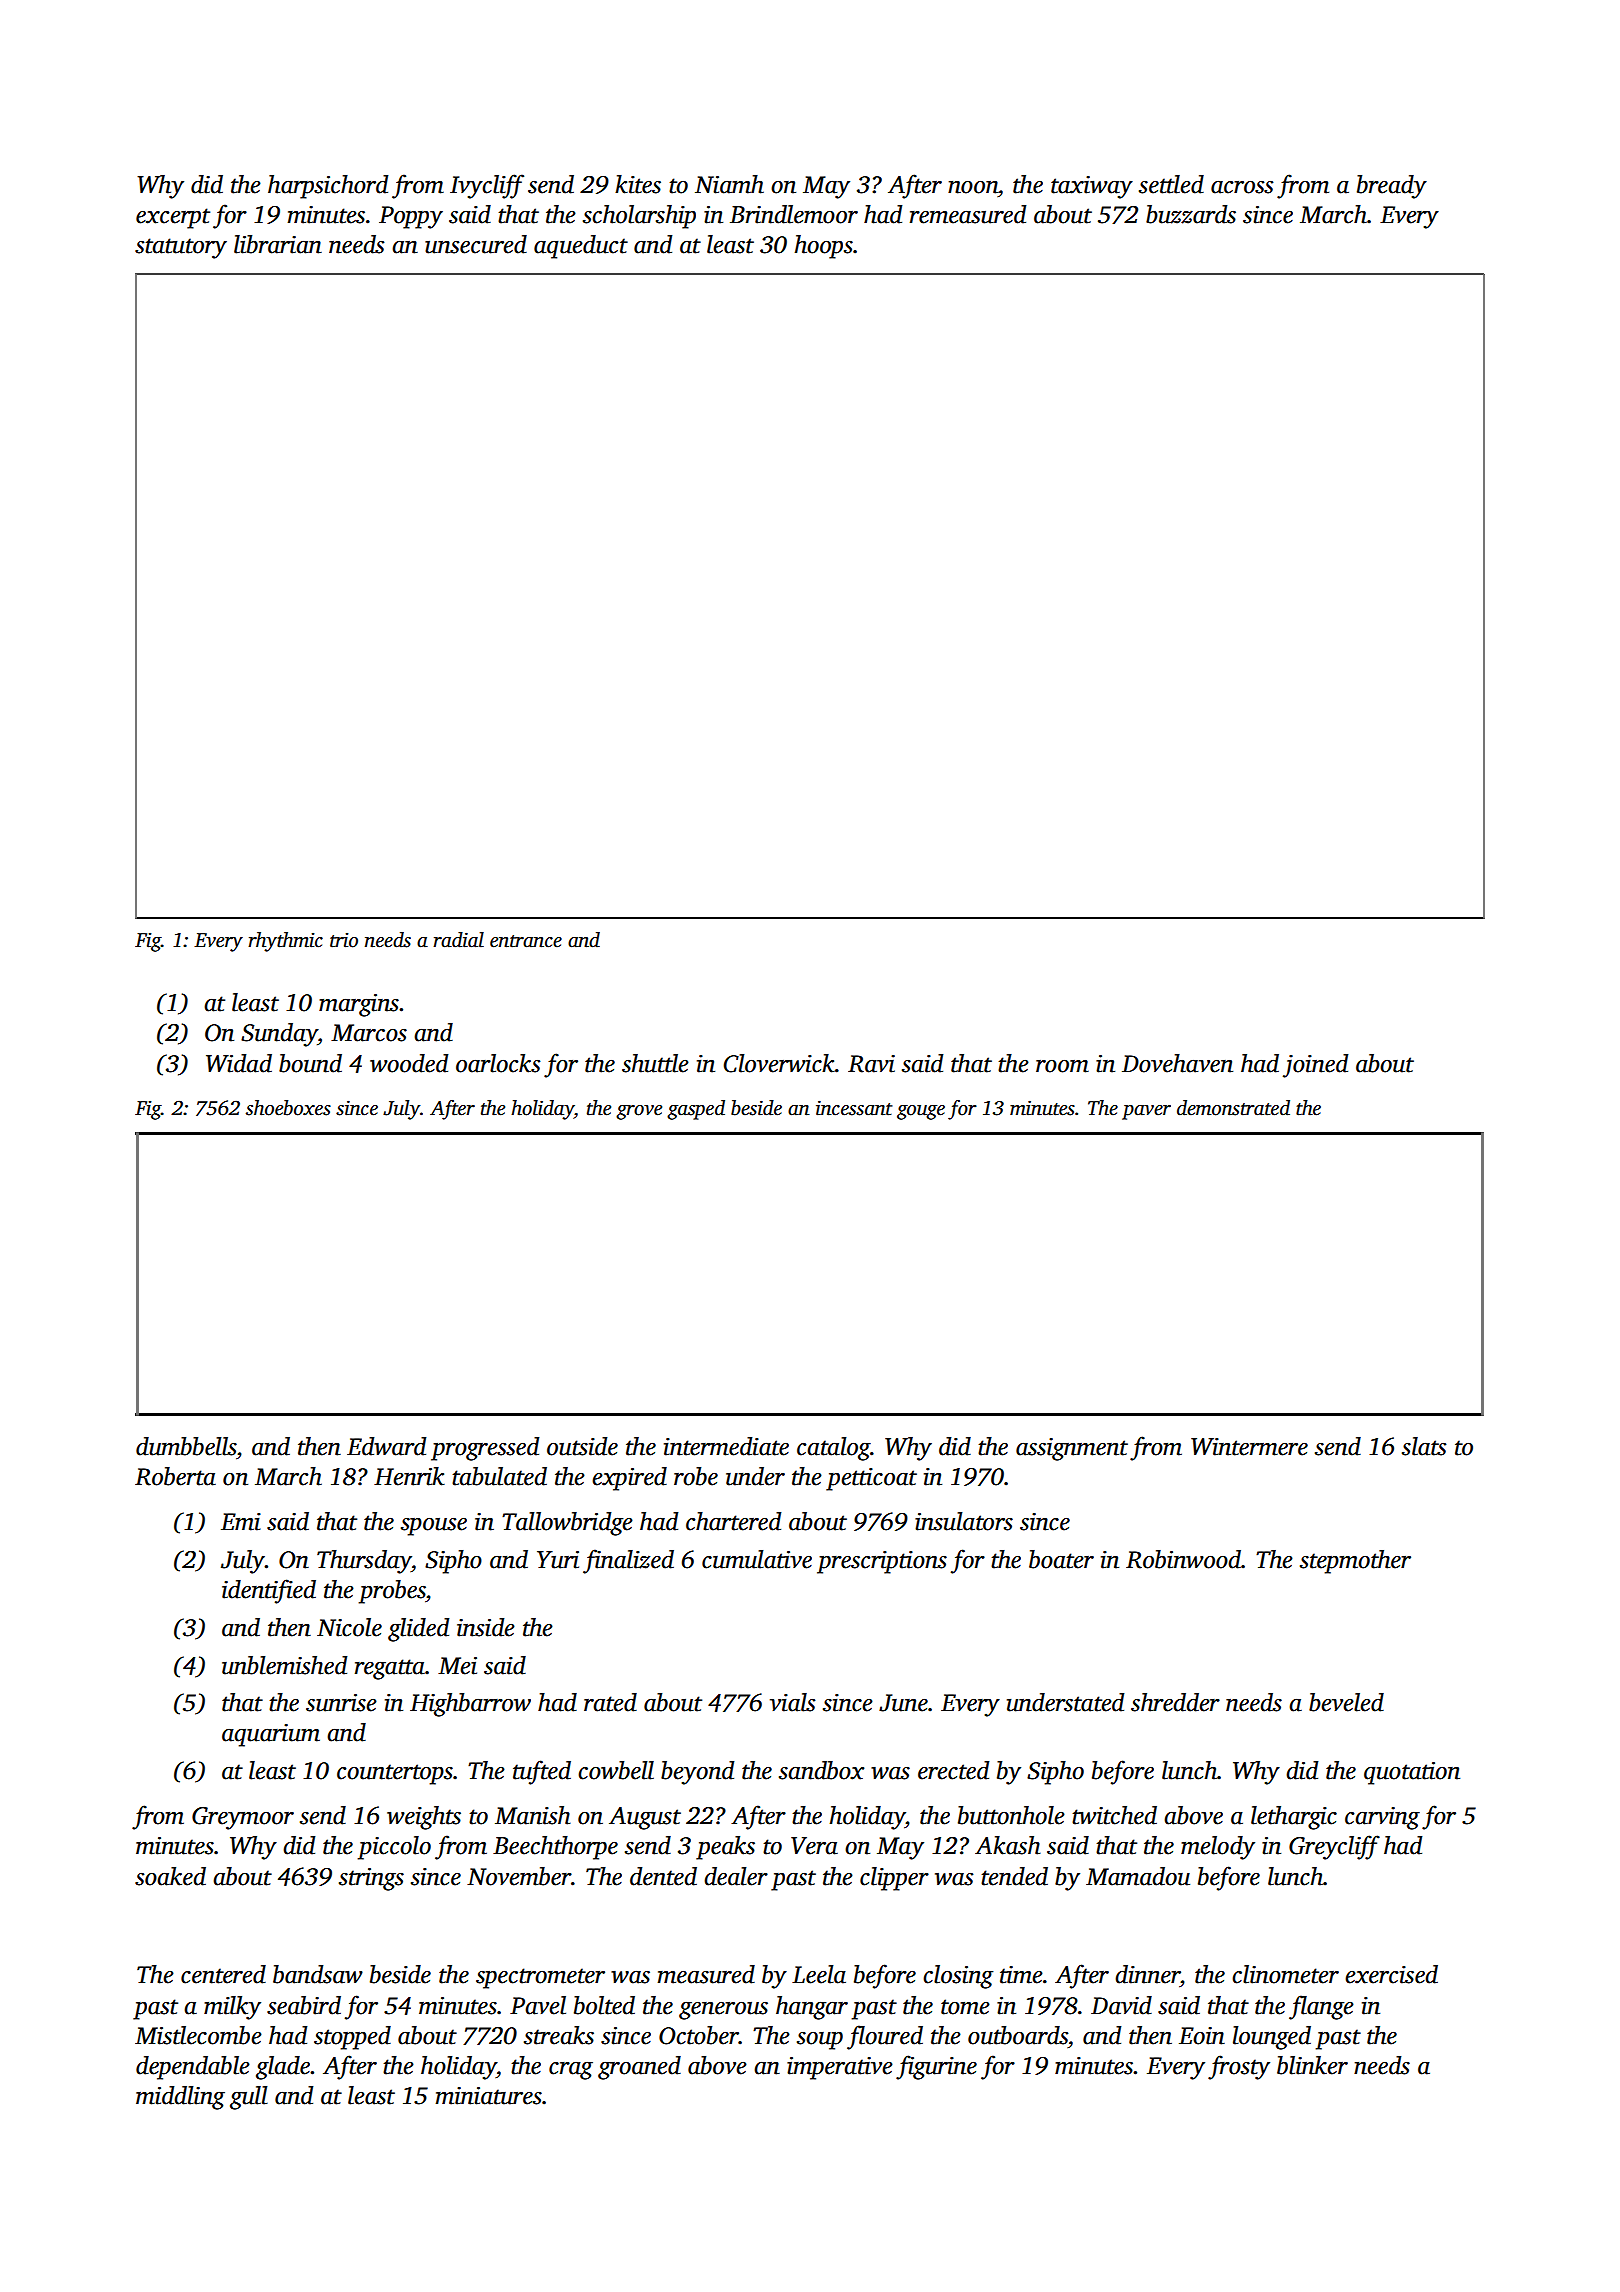 This screenshot has width=1620, height=2292. I want to click on Widad, so click(239, 1063).
